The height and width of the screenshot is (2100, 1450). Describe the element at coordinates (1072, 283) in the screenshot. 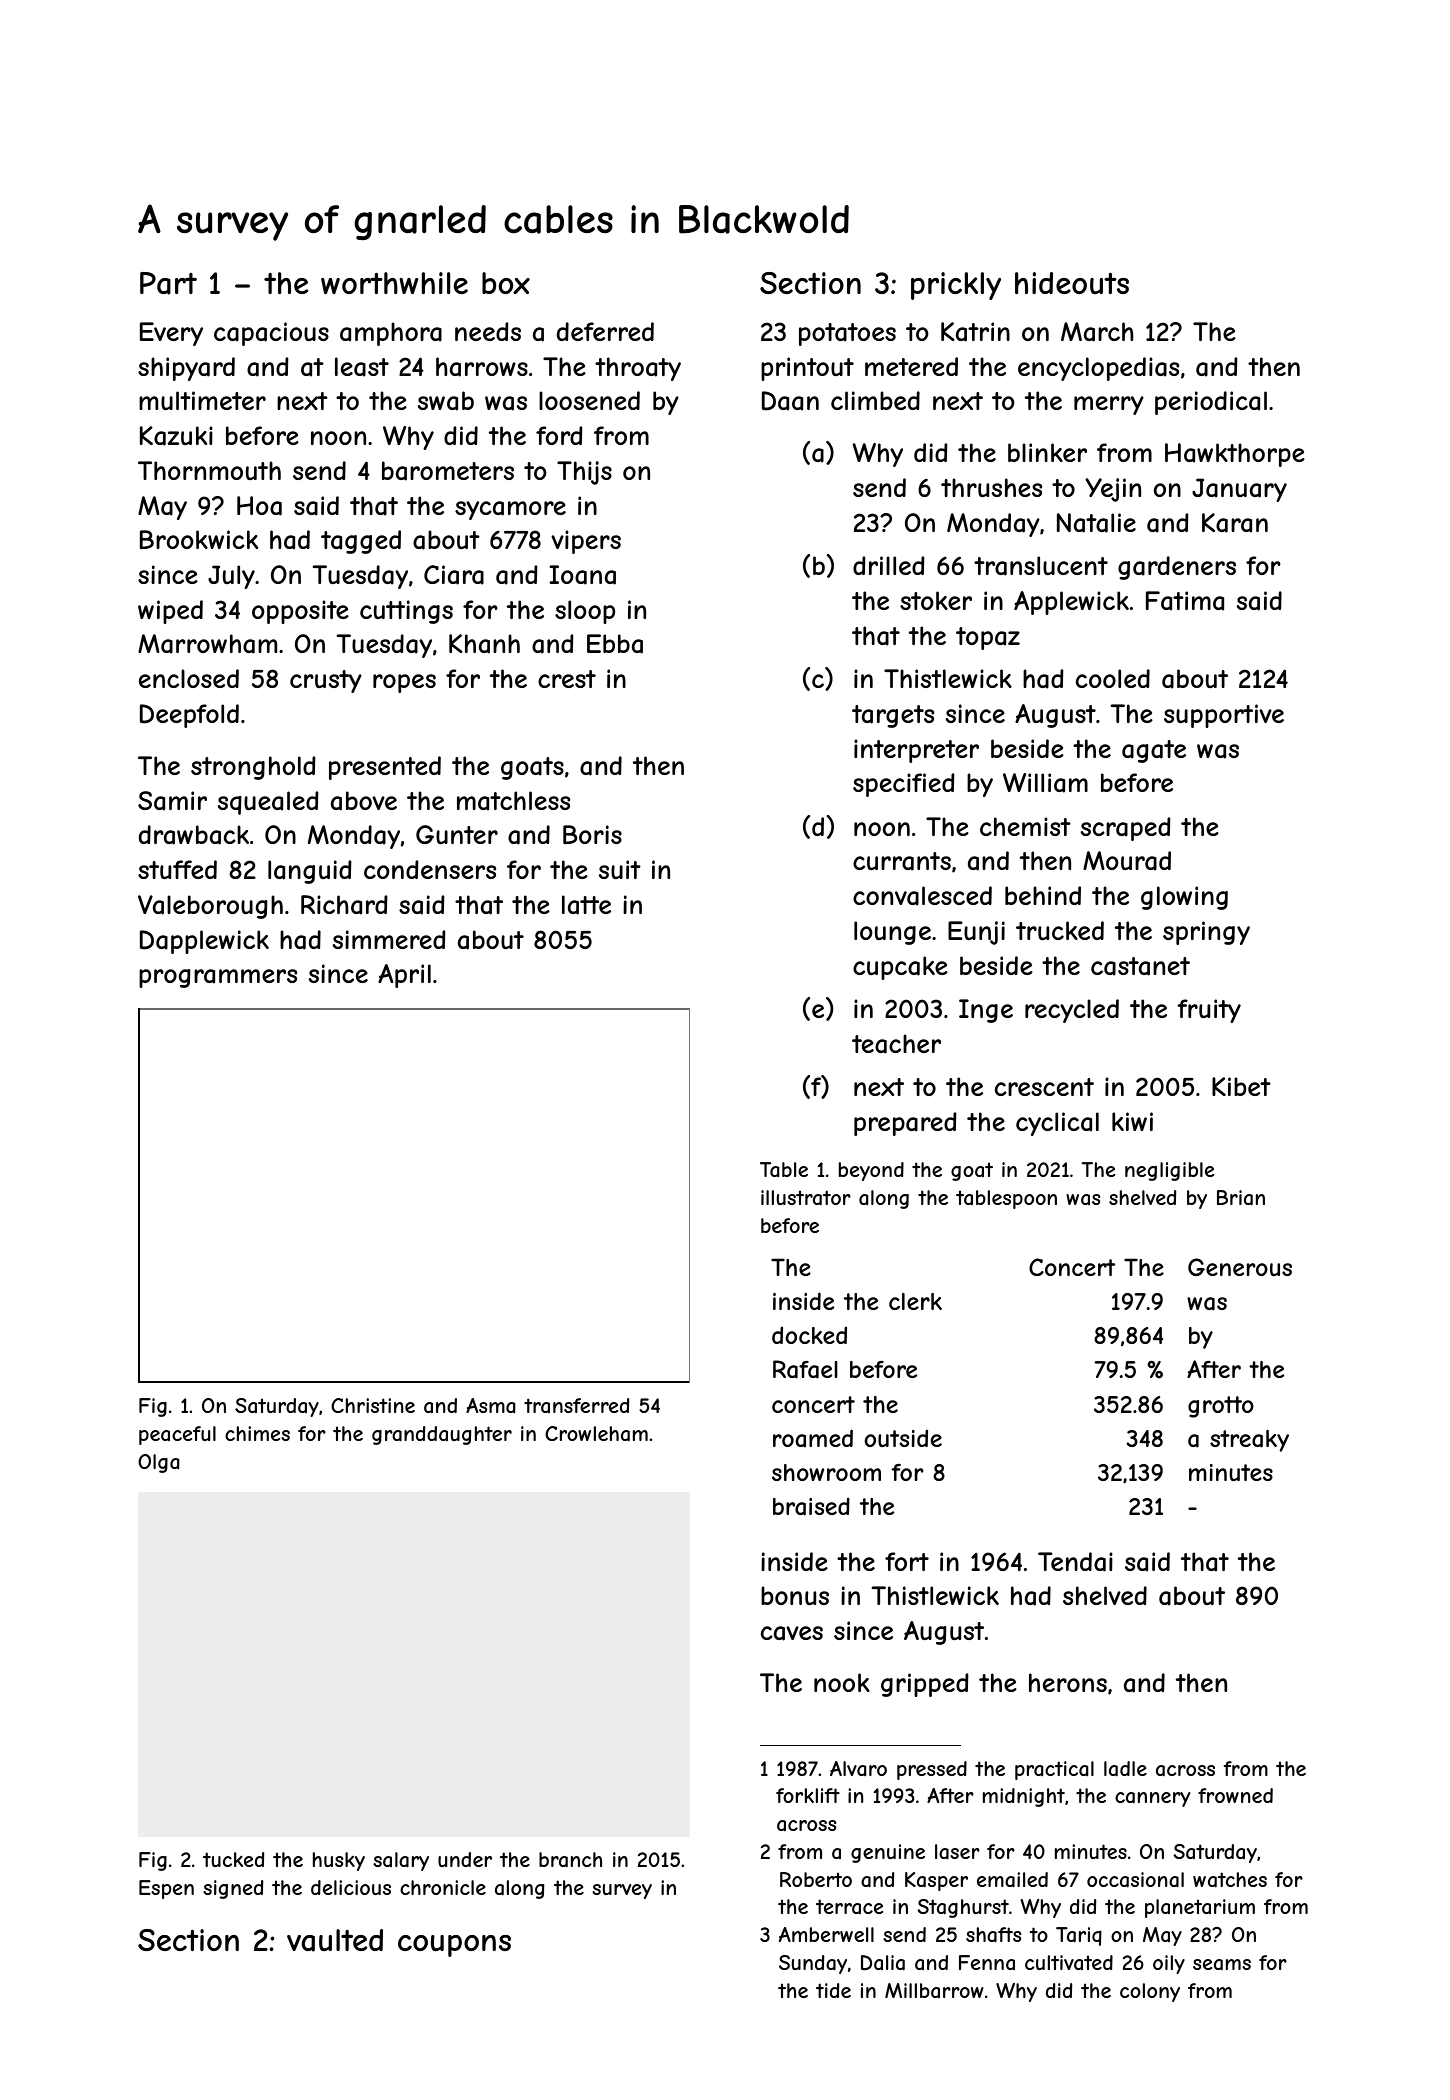

I see `hideouts` at that location.
